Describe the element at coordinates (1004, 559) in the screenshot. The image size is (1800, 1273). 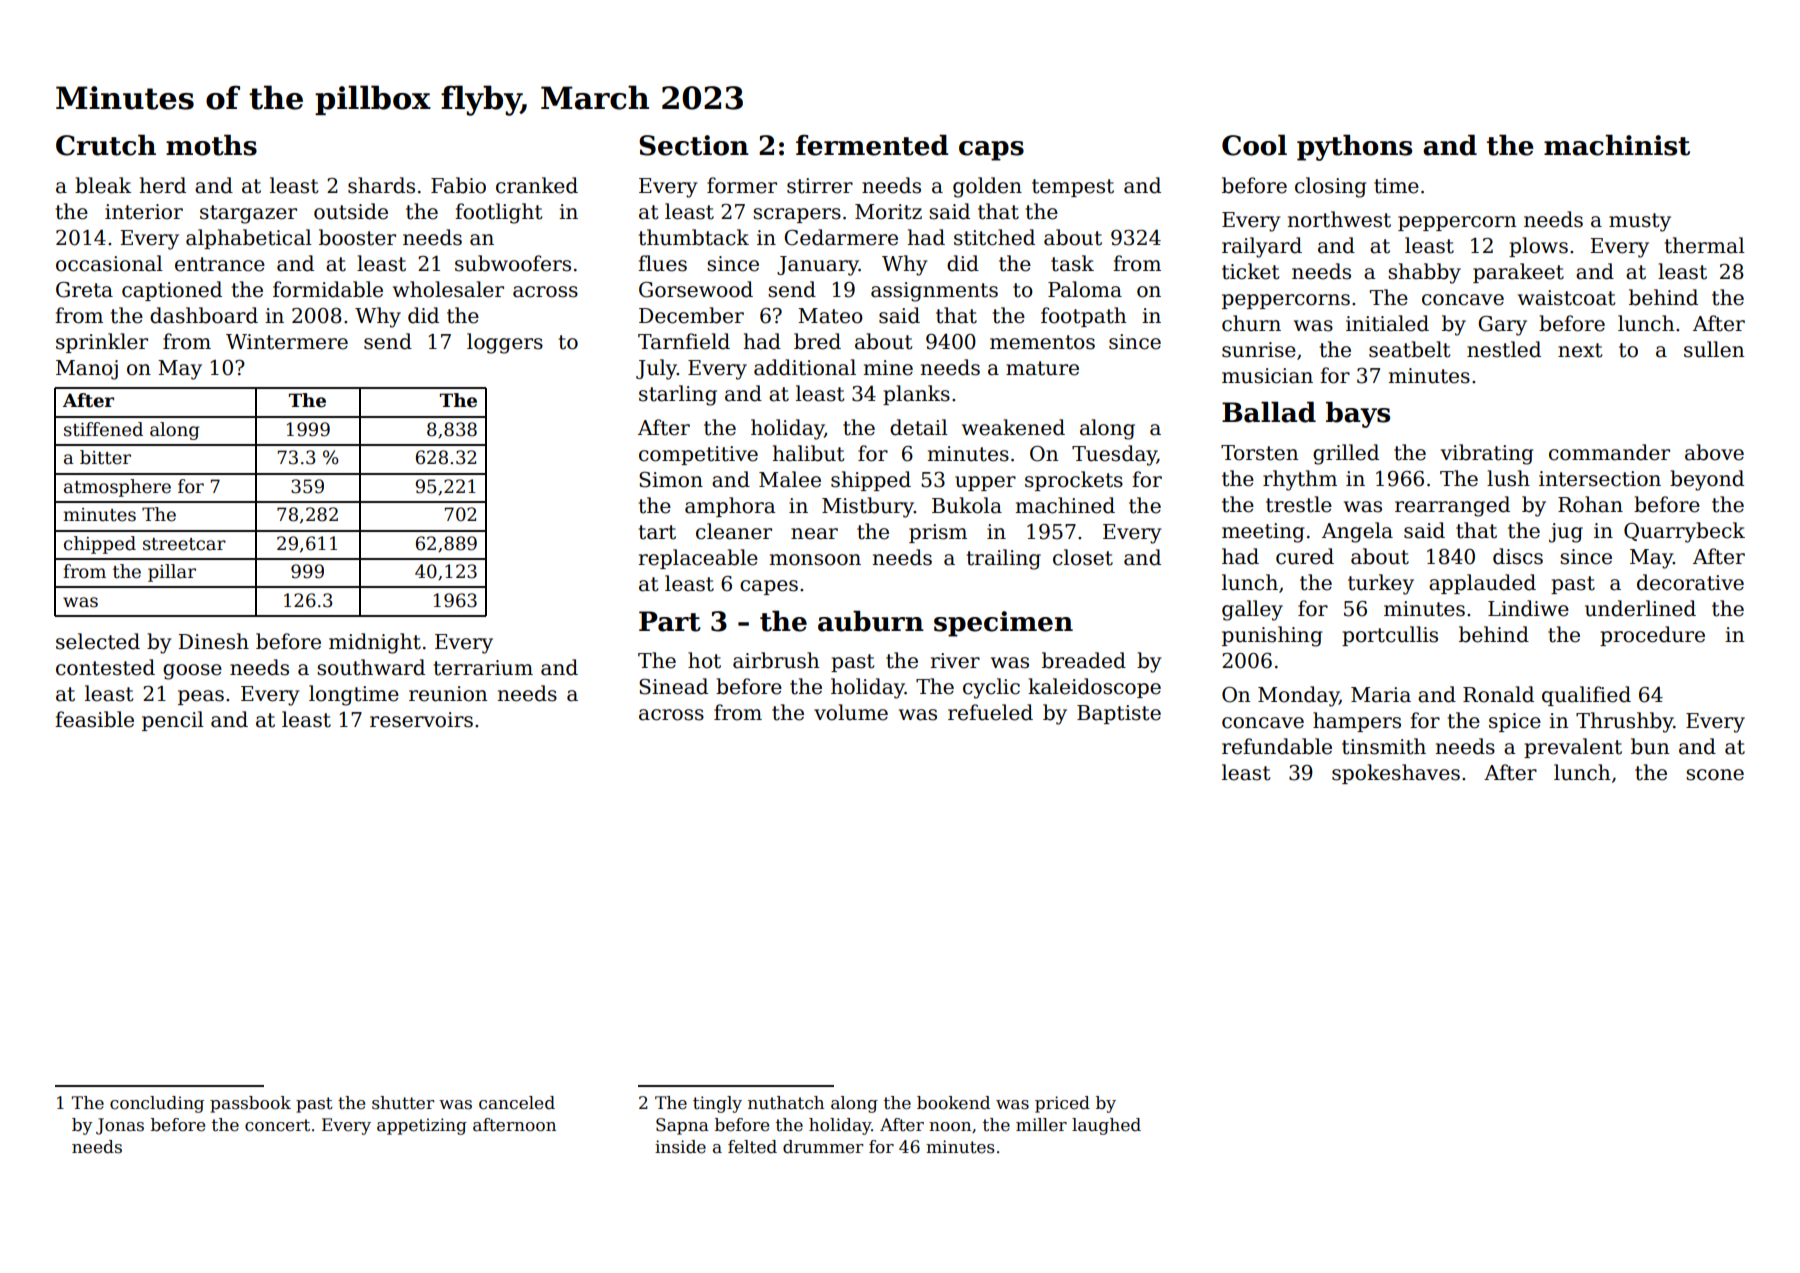
I see `trailing` at that location.
